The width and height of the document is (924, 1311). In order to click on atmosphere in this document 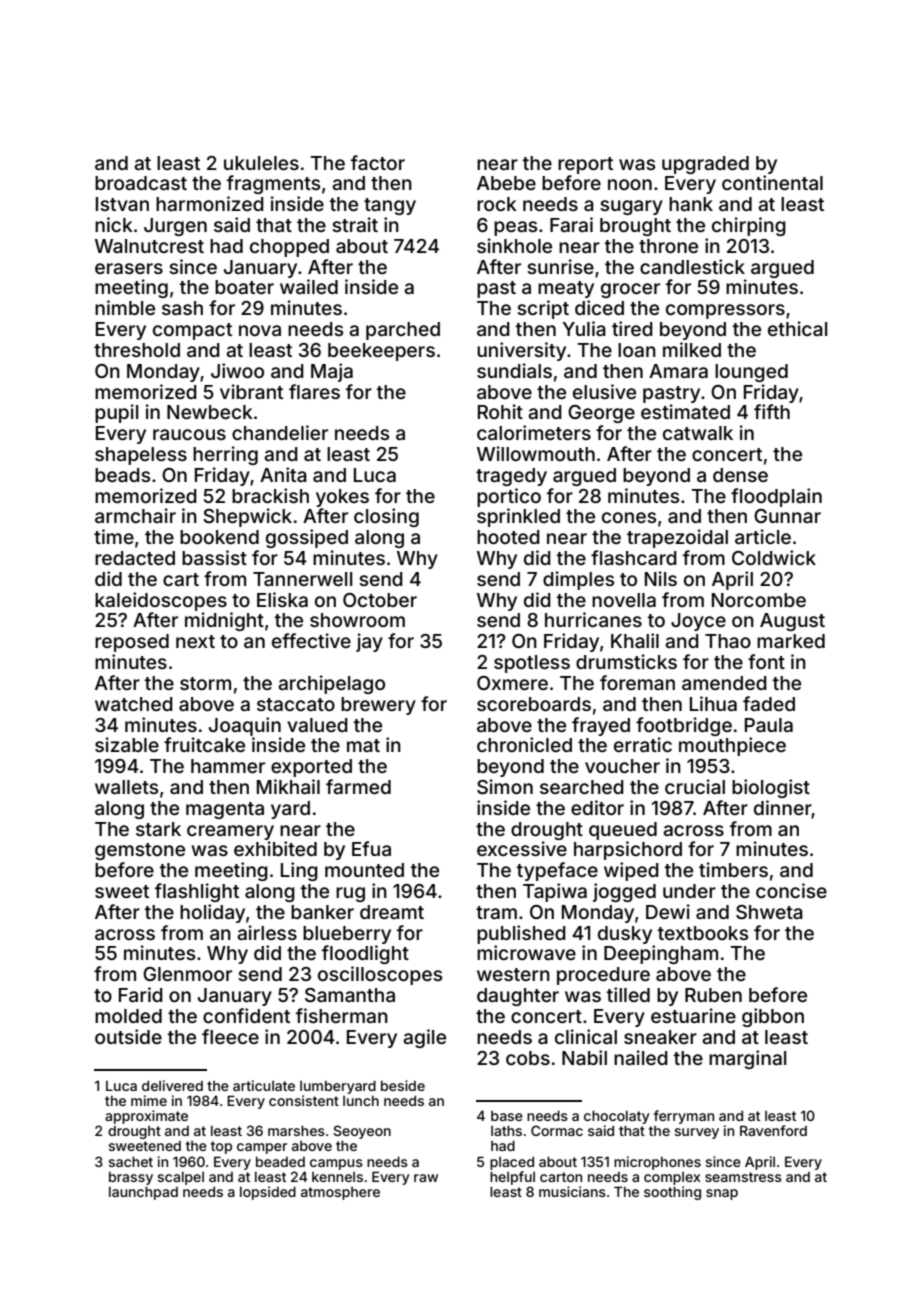, I will do `click(340, 1193)`.
